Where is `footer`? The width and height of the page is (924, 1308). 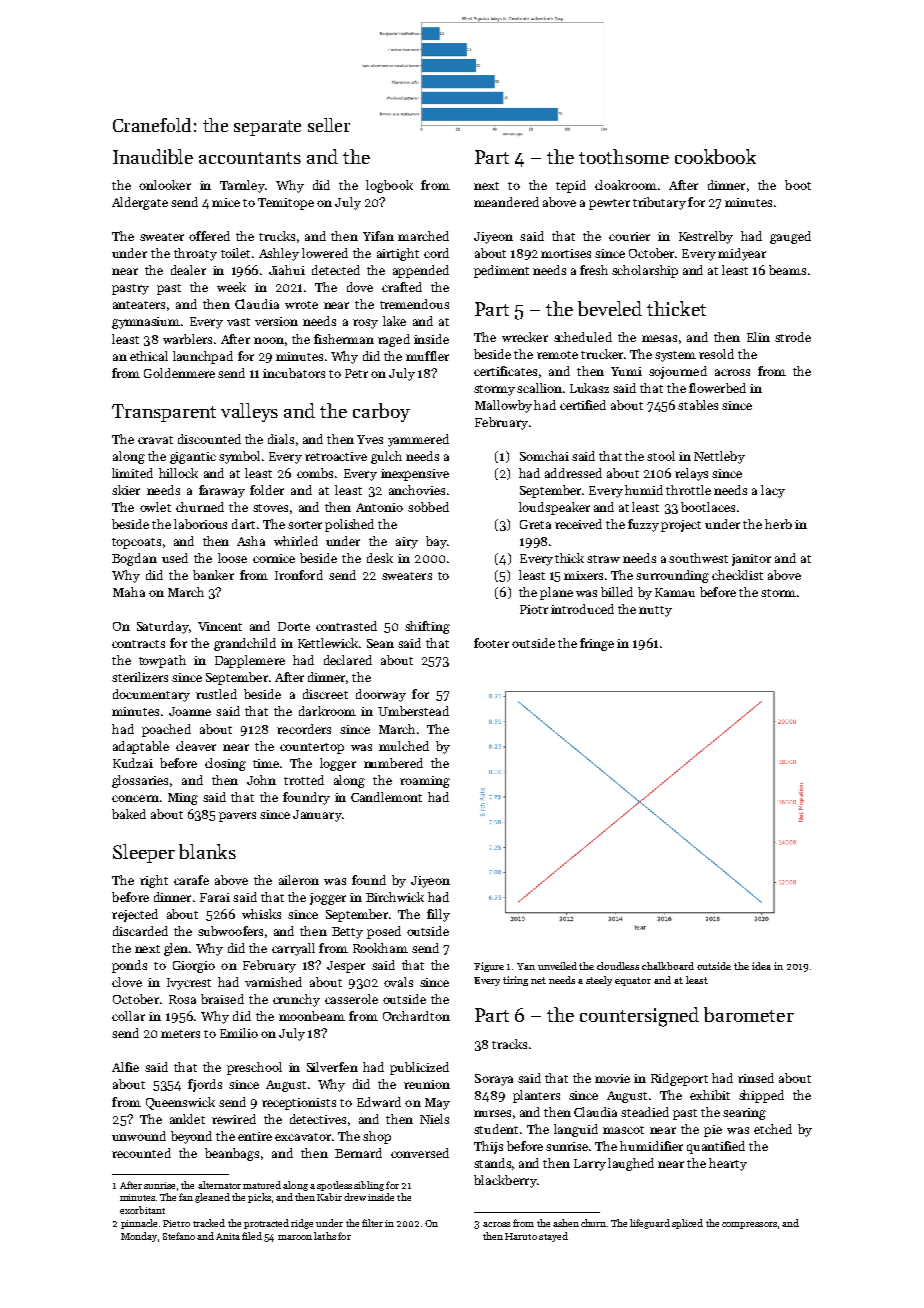
footer is located at coordinates (491, 643).
